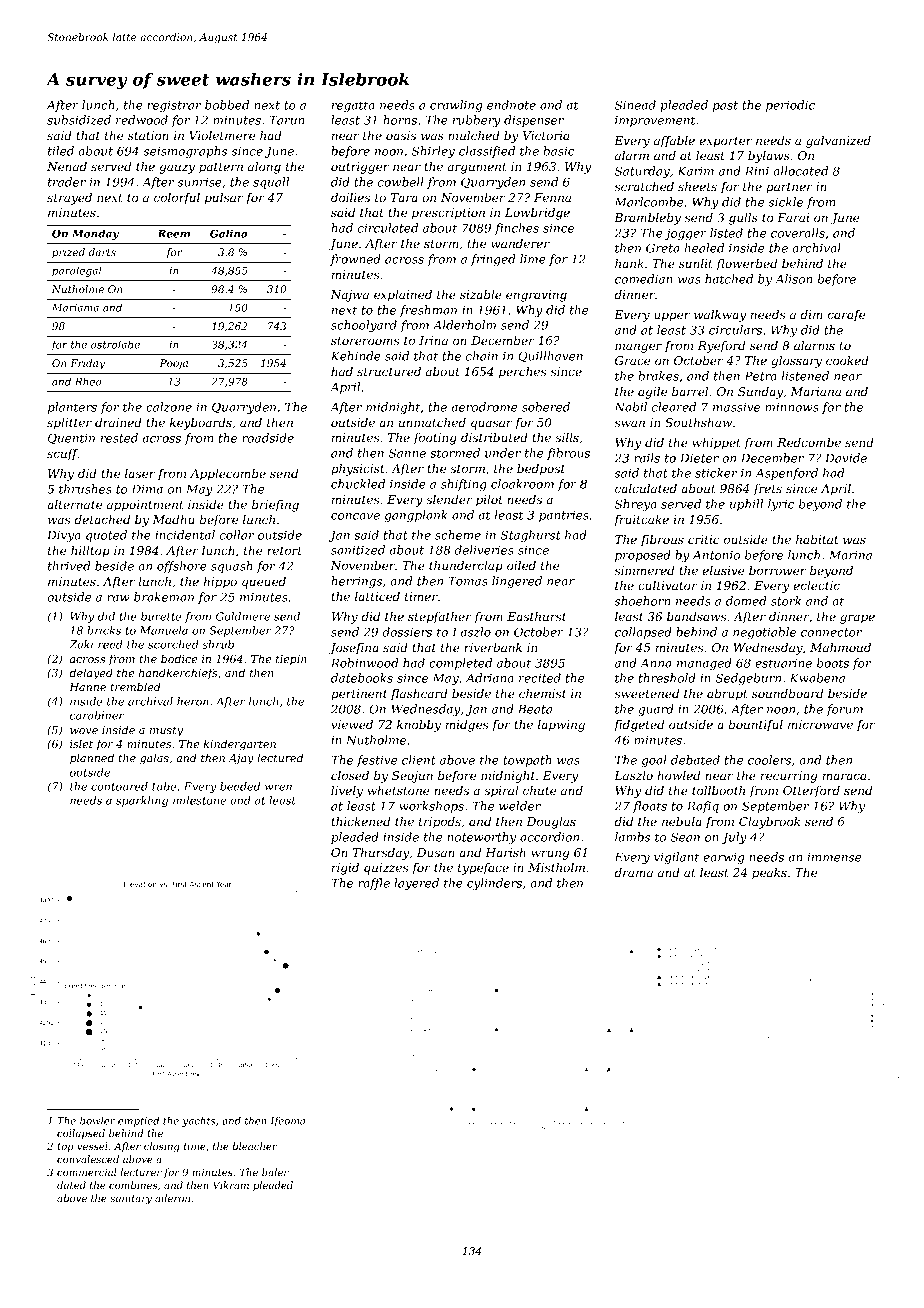  What do you see at coordinates (374, 884) in the image?
I see `raffle` at bounding box center [374, 884].
